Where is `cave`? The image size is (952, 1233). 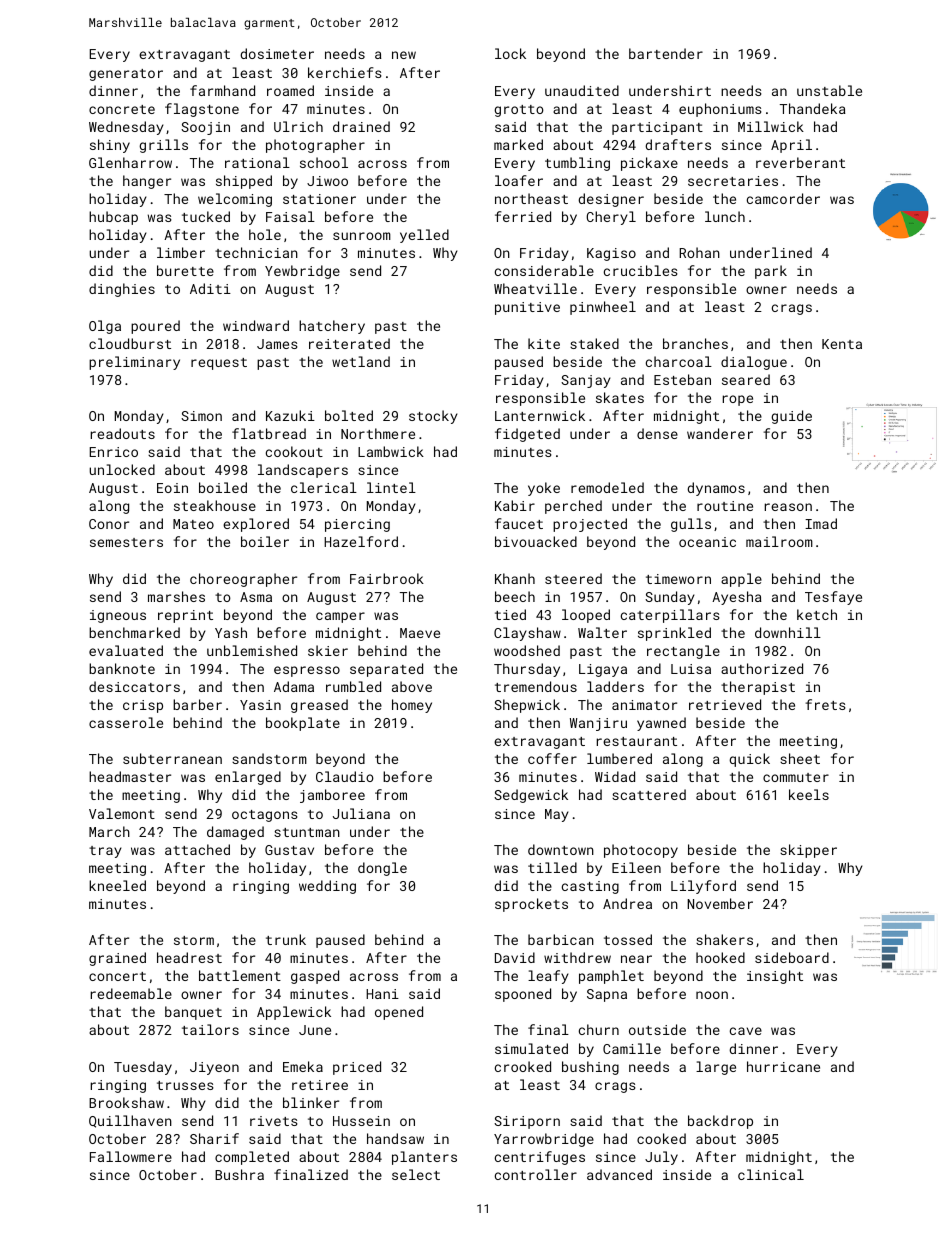
cave is located at coordinates (746, 1031).
